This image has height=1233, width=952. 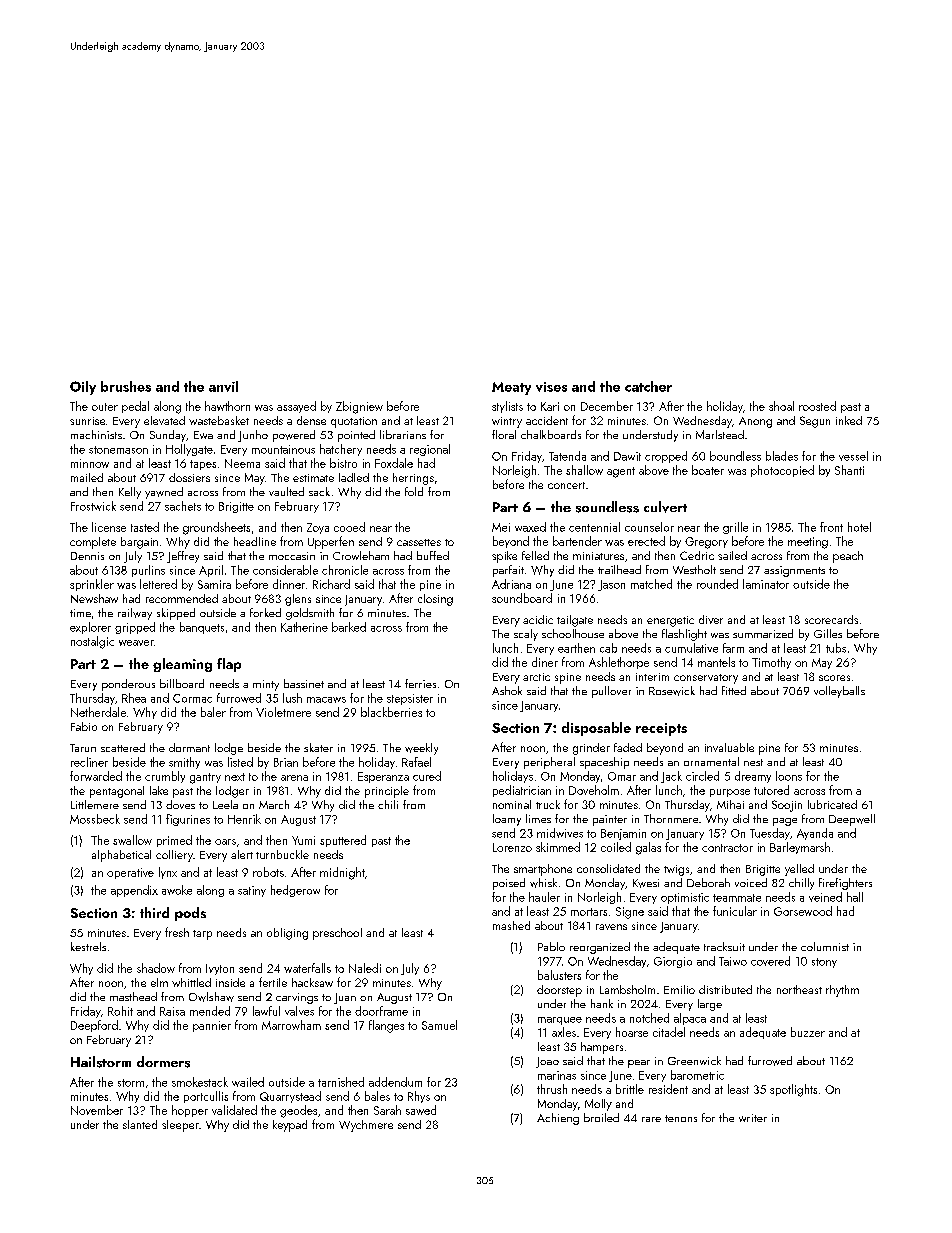 I want to click on stonemason, so click(x=118, y=450).
